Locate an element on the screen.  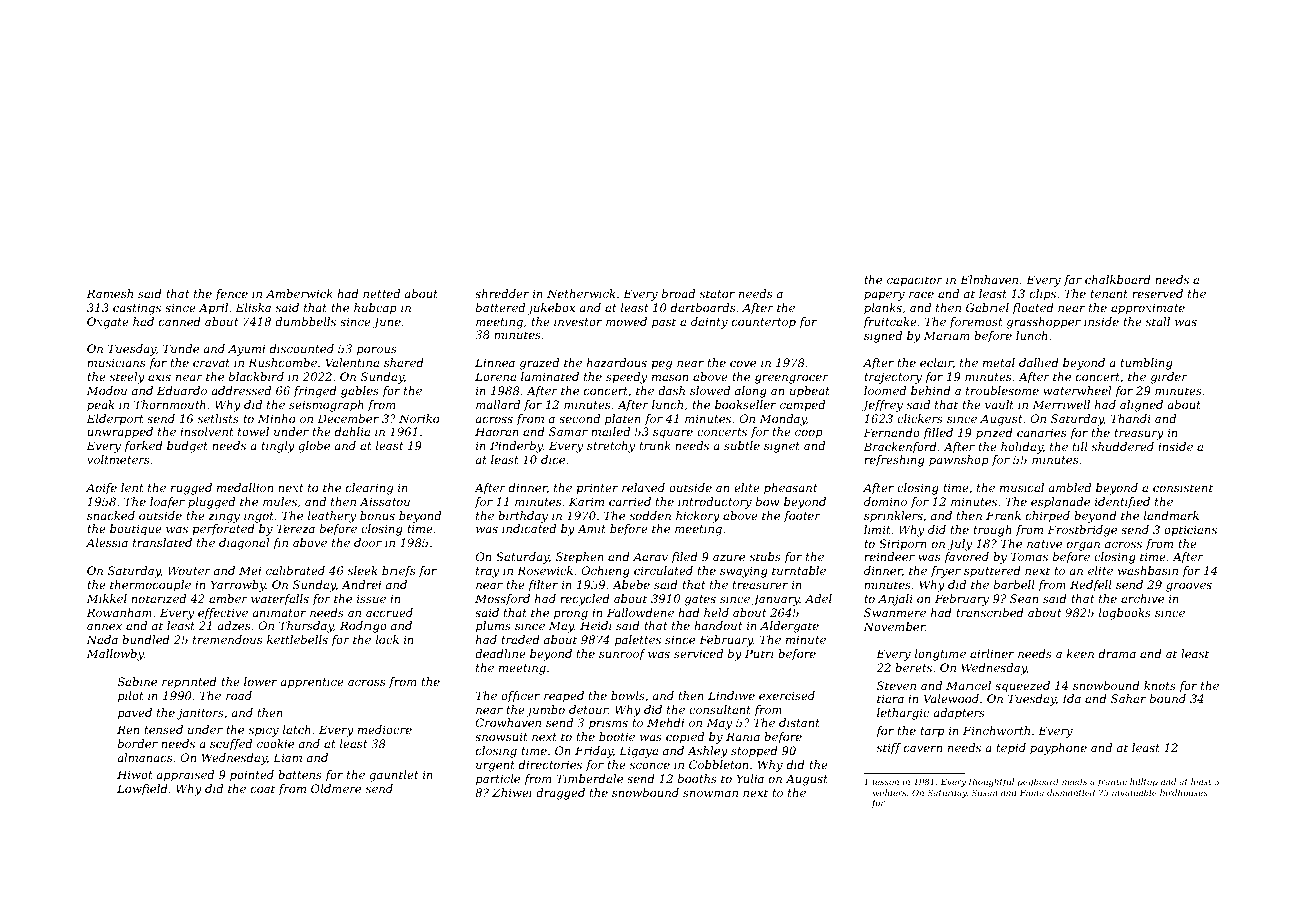
Aldergate is located at coordinates (789, 627).
